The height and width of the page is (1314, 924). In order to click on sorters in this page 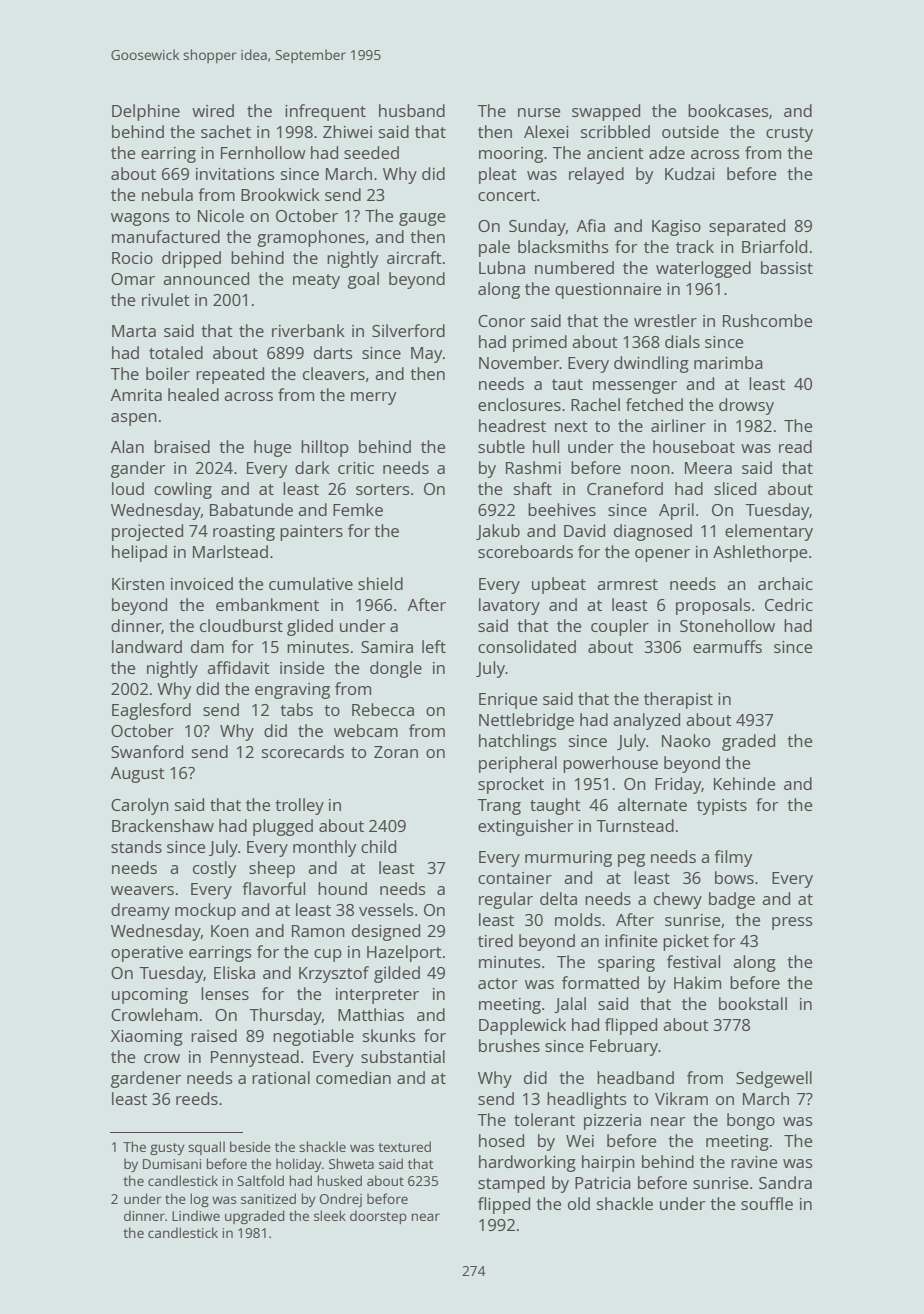, I will do `click(383, 489)`.
